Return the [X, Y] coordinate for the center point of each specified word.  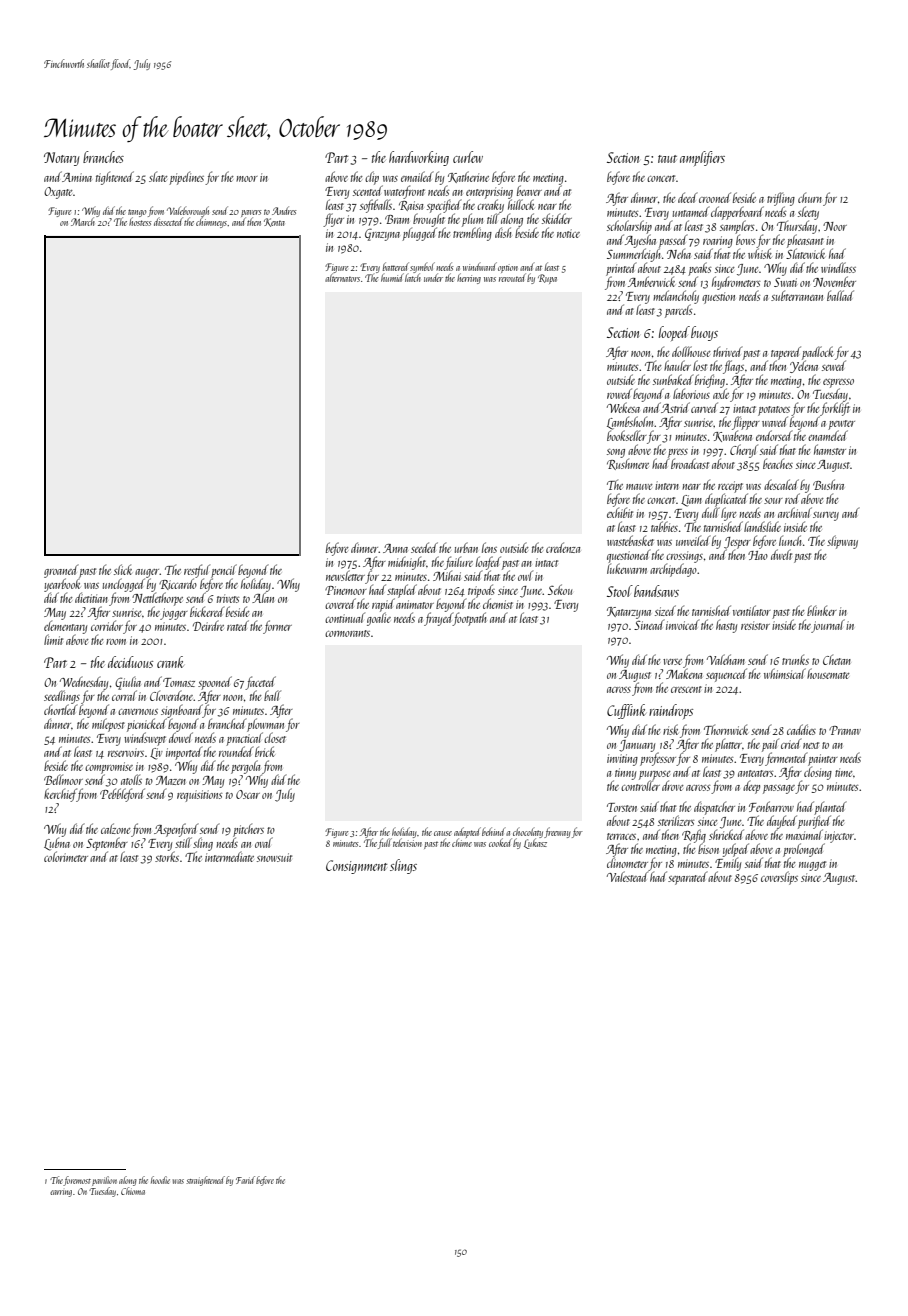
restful [197, 571]
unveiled [693, 540]
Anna [395, 548]
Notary [62, 159]
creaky [490, 206]
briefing [710, 381]
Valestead [628, 876]
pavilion [104, 1181]
